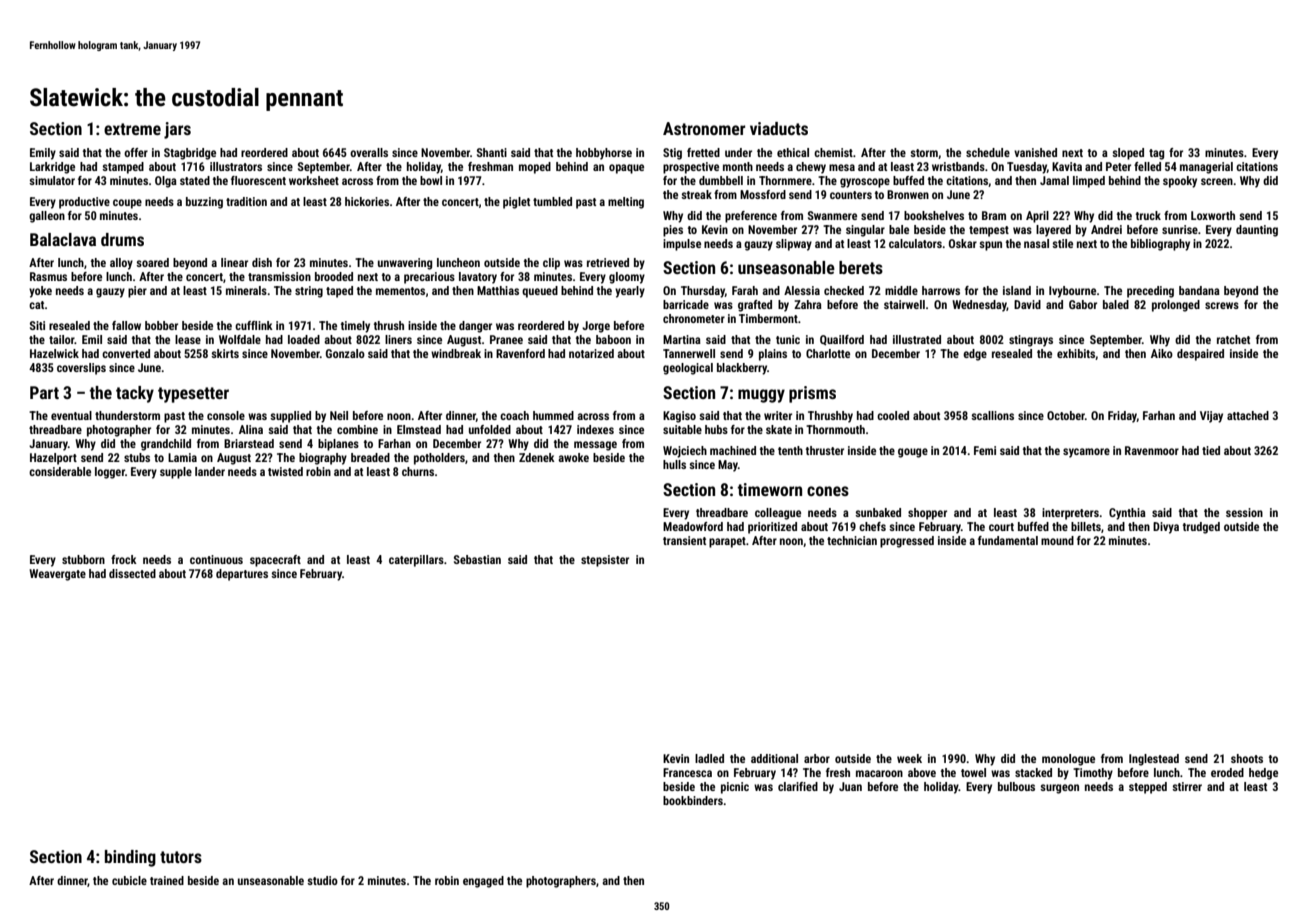  I want to click on stubborn, so click(83, 559).
